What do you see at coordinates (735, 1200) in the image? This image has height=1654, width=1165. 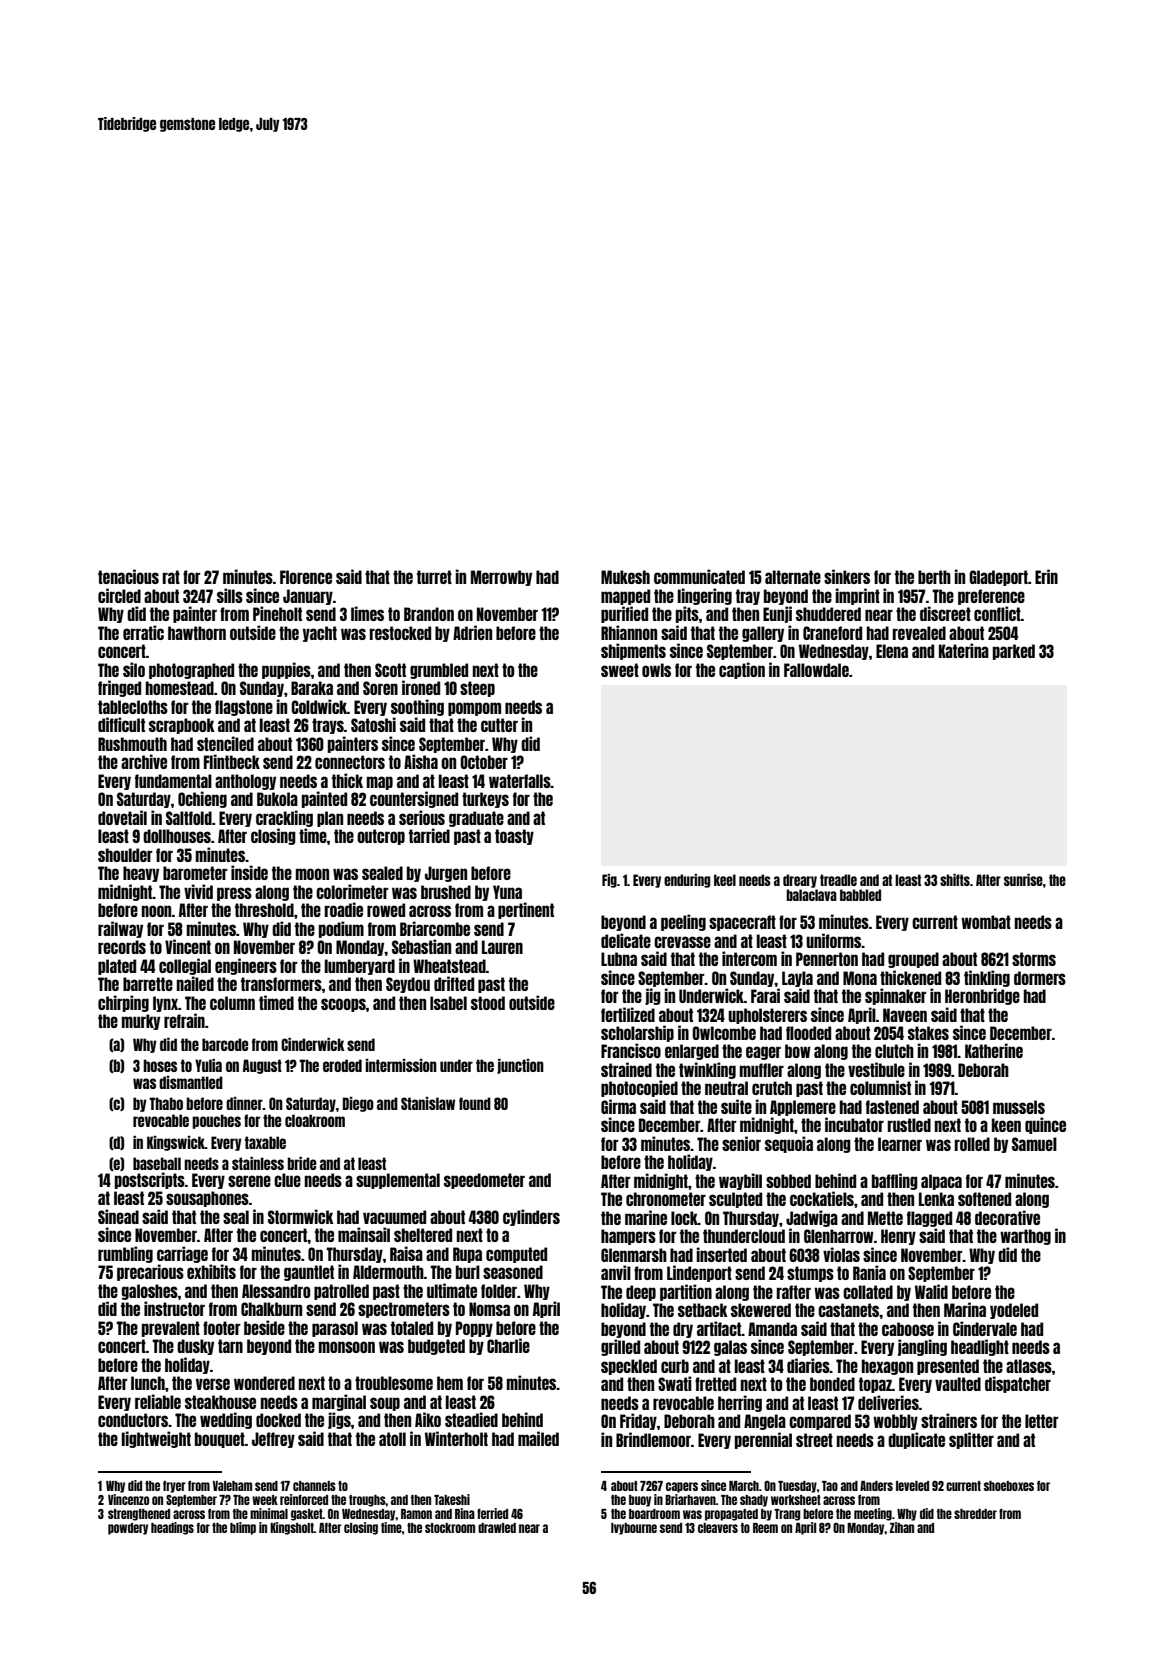 I see `sculpted` at bounding box center [735, 1200].
